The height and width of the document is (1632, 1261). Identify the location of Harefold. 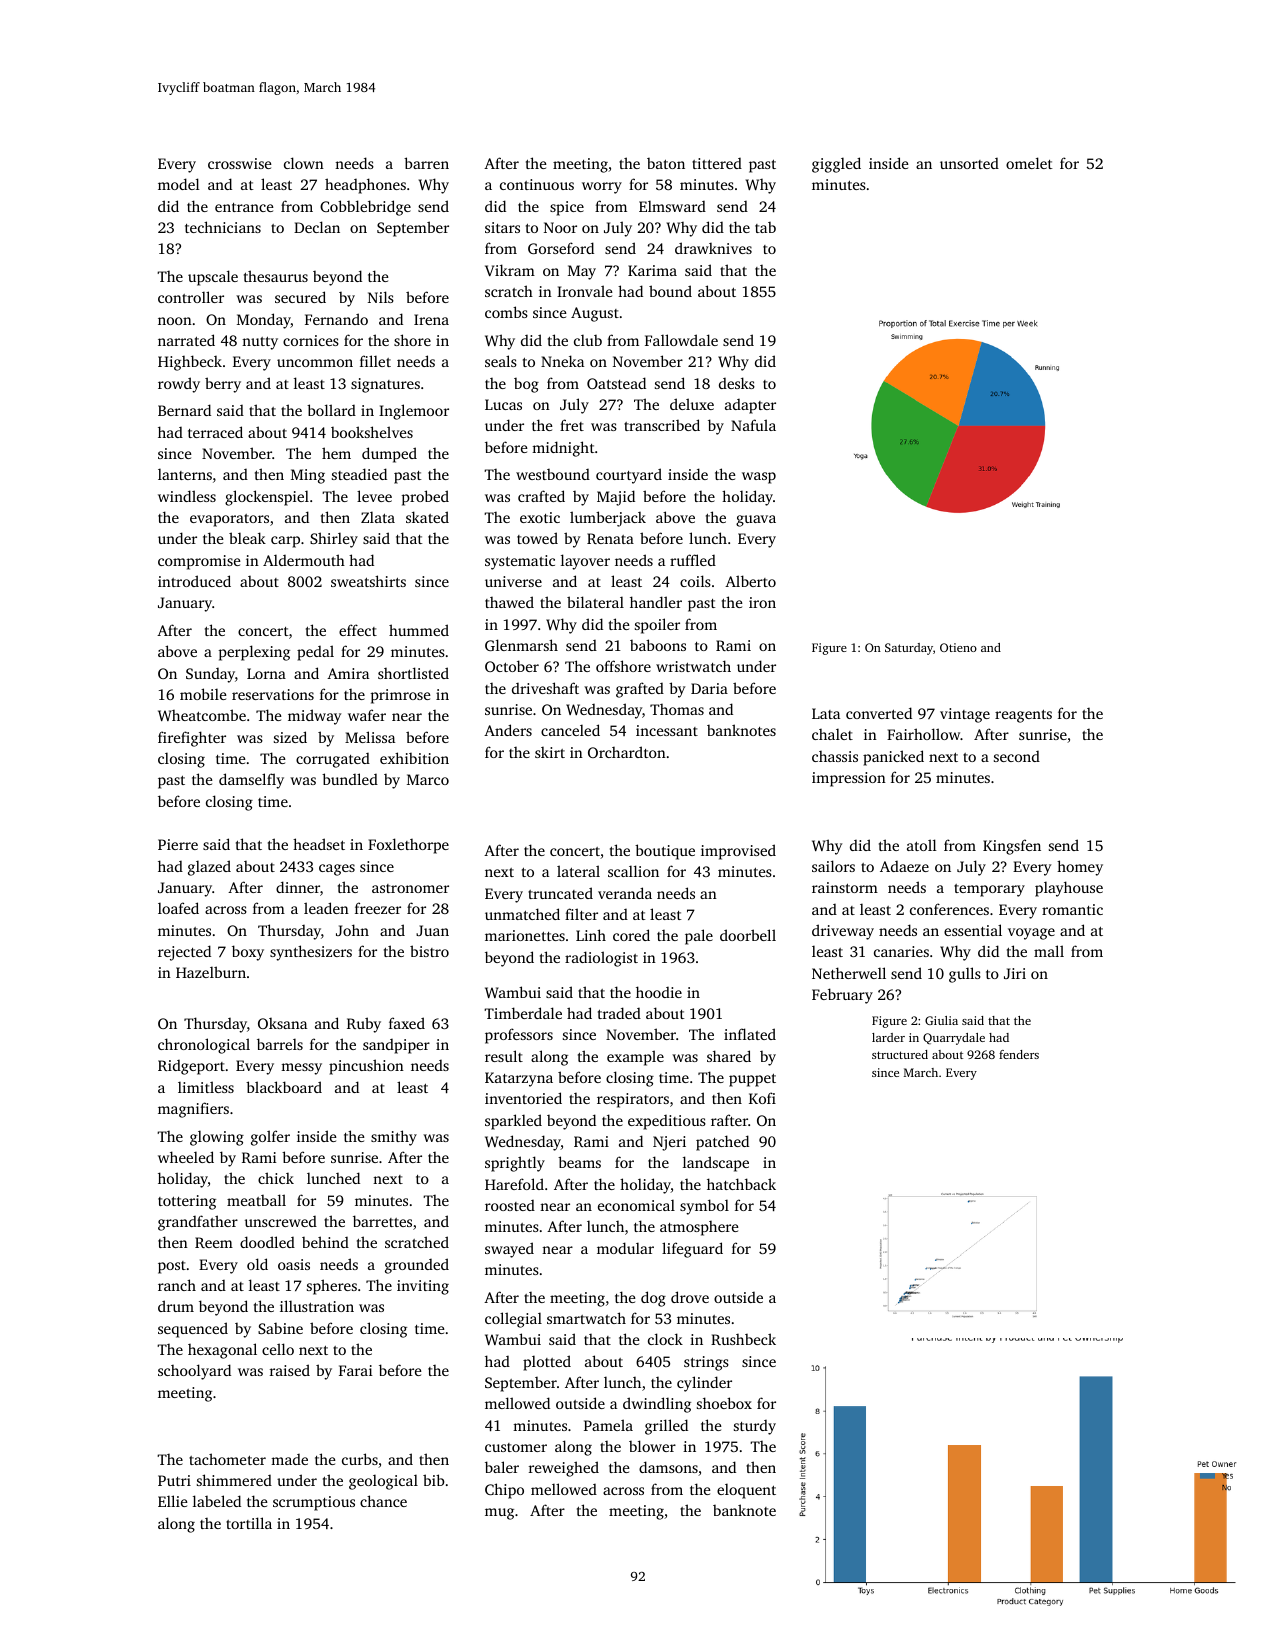
(514, 1184).
